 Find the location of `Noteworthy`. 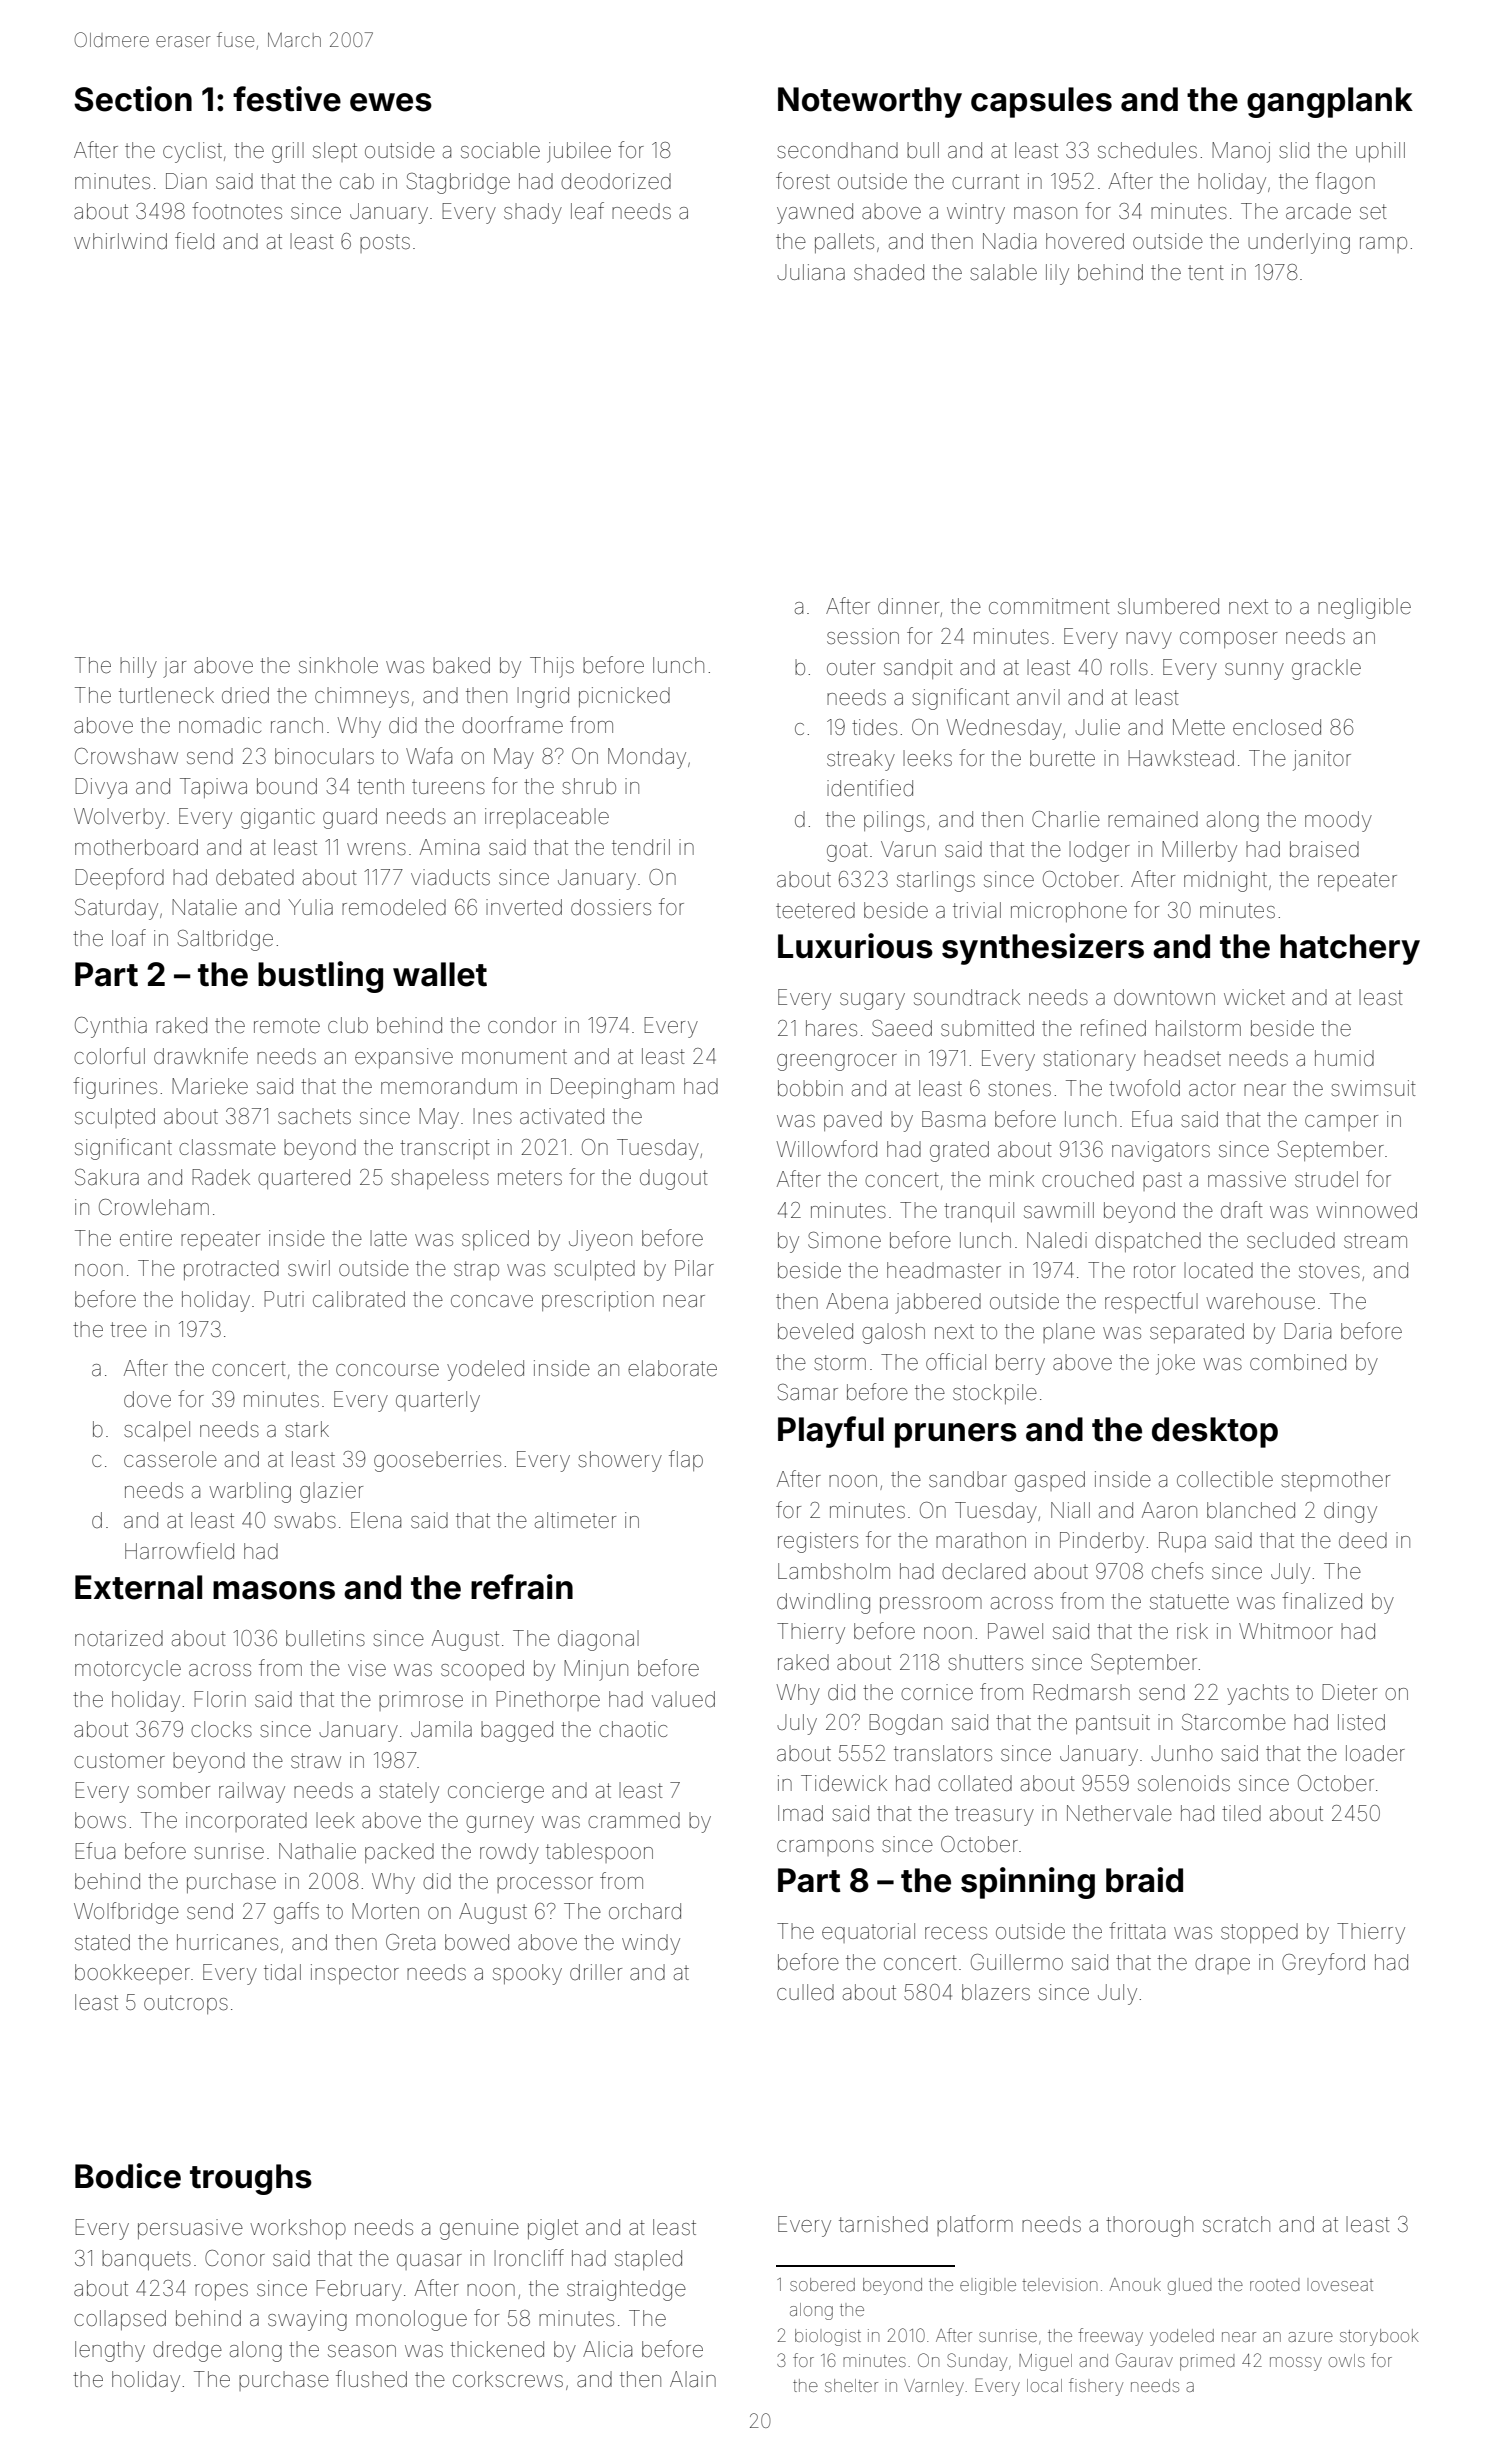

Noteworthy is located at coordinates (870, 102).
